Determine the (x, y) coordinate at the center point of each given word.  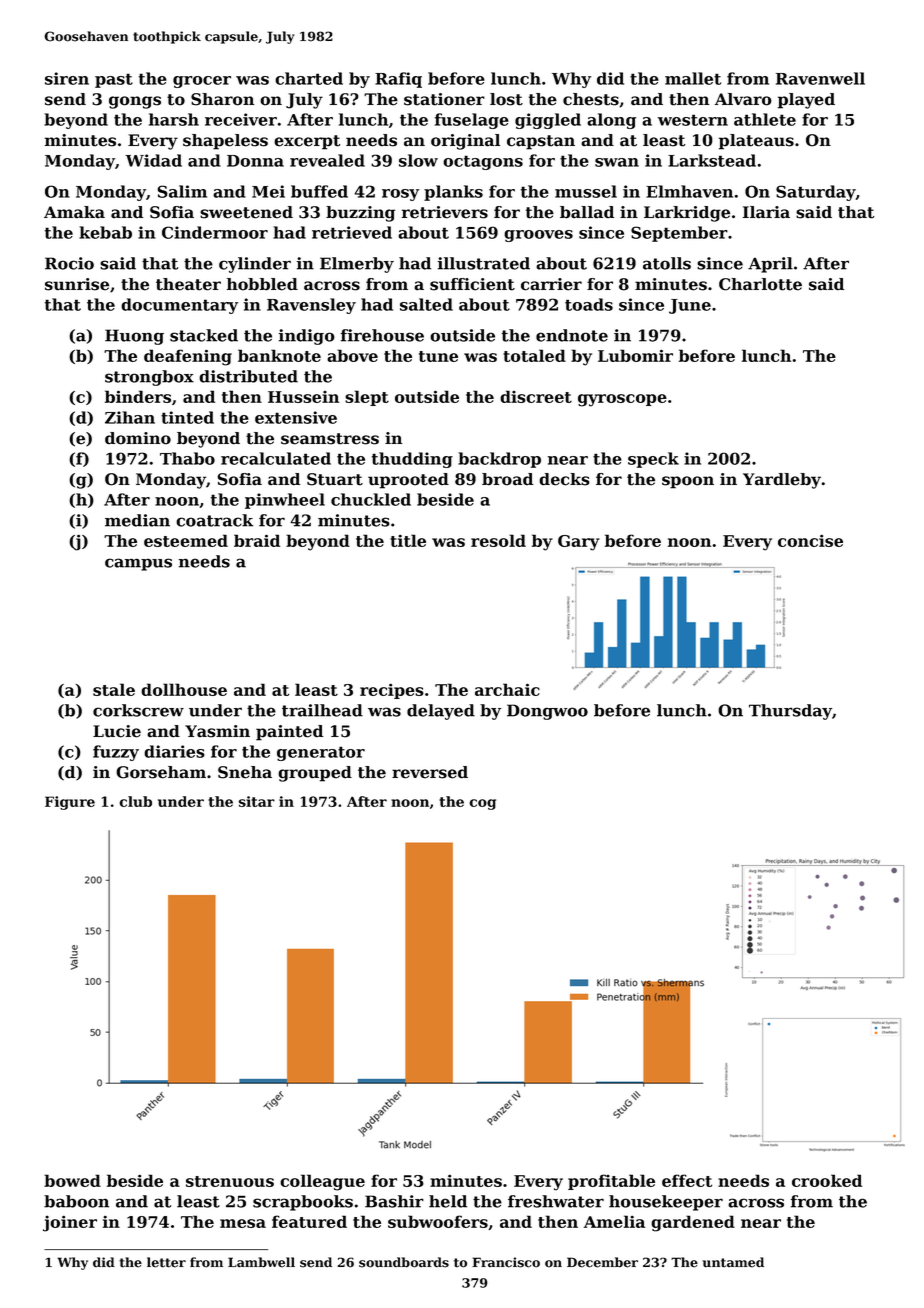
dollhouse (184, 689)
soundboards (404, 1262)
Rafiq (398, 80)
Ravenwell (820, 78)
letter (166, 1262)
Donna (255, 161)
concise (810, 540)
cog (482, 804)
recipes (392, 691)
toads (589, 304)
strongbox (149, 378)
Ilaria (766, 212)
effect (687, 1180)
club (135, 801)
